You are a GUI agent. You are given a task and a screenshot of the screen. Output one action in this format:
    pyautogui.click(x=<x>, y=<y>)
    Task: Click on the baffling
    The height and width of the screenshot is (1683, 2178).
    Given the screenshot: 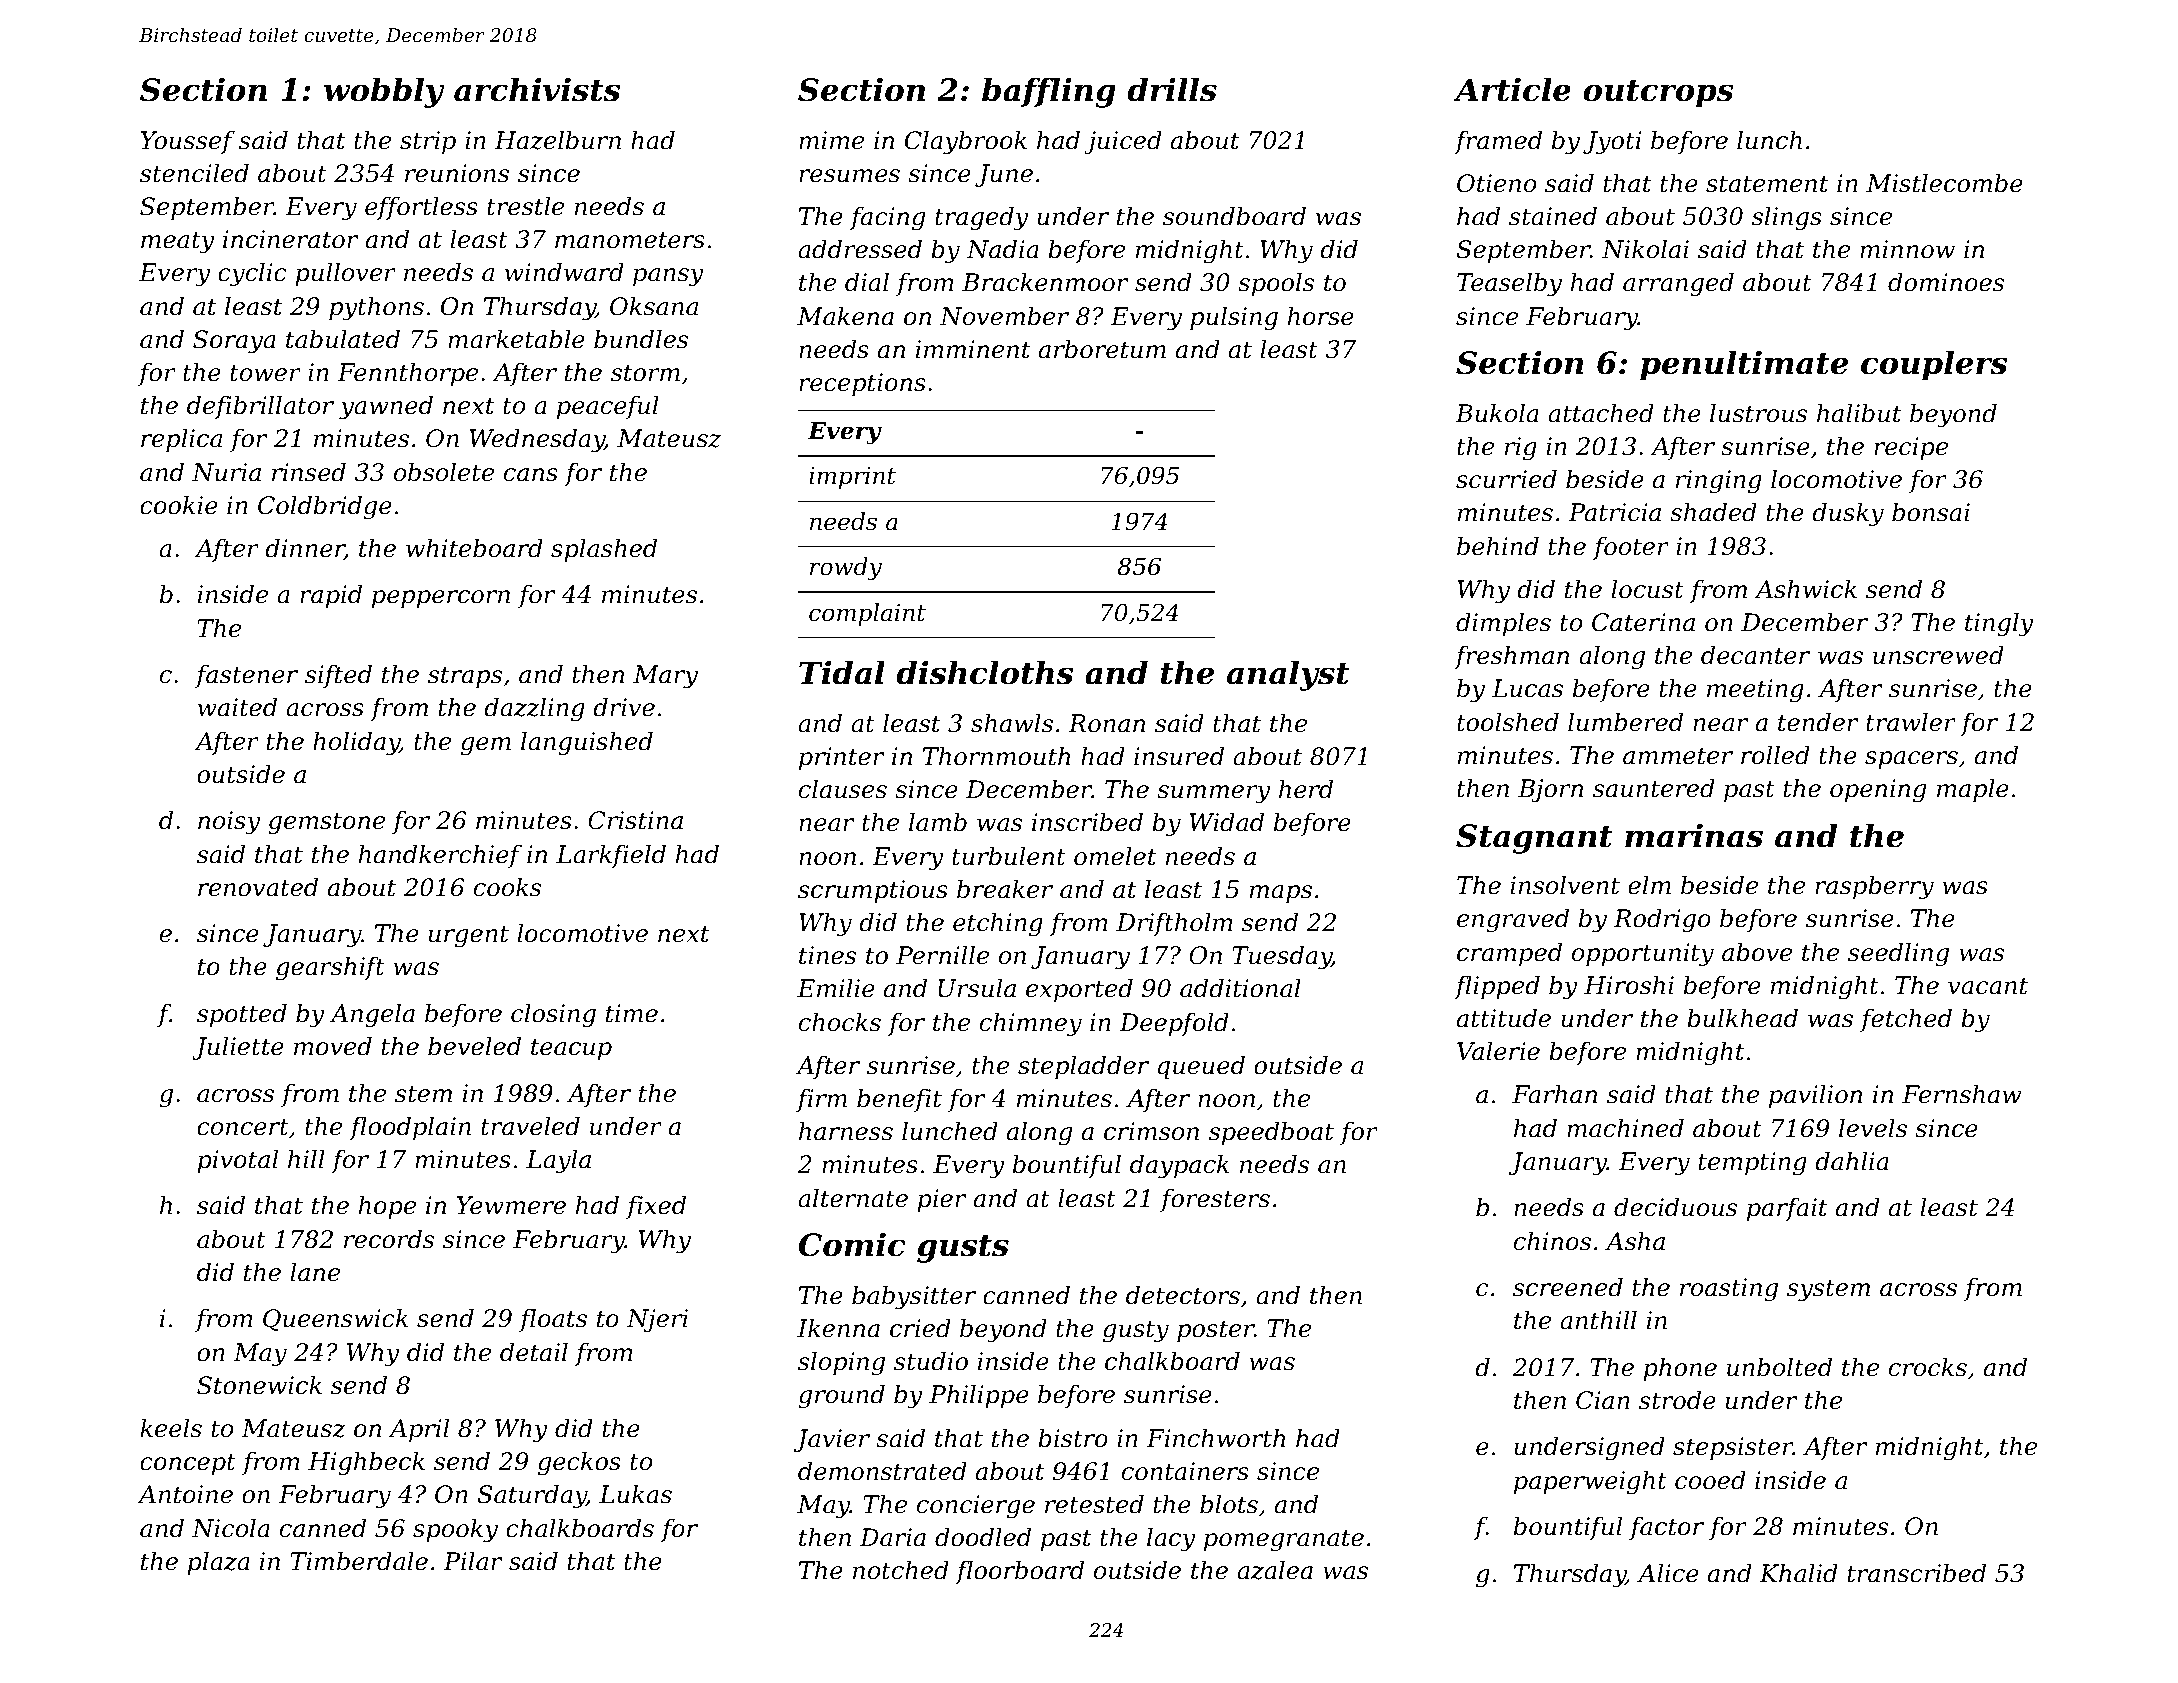 What is the action you would take?
    pyautogui.click(x=1049, y=92)
